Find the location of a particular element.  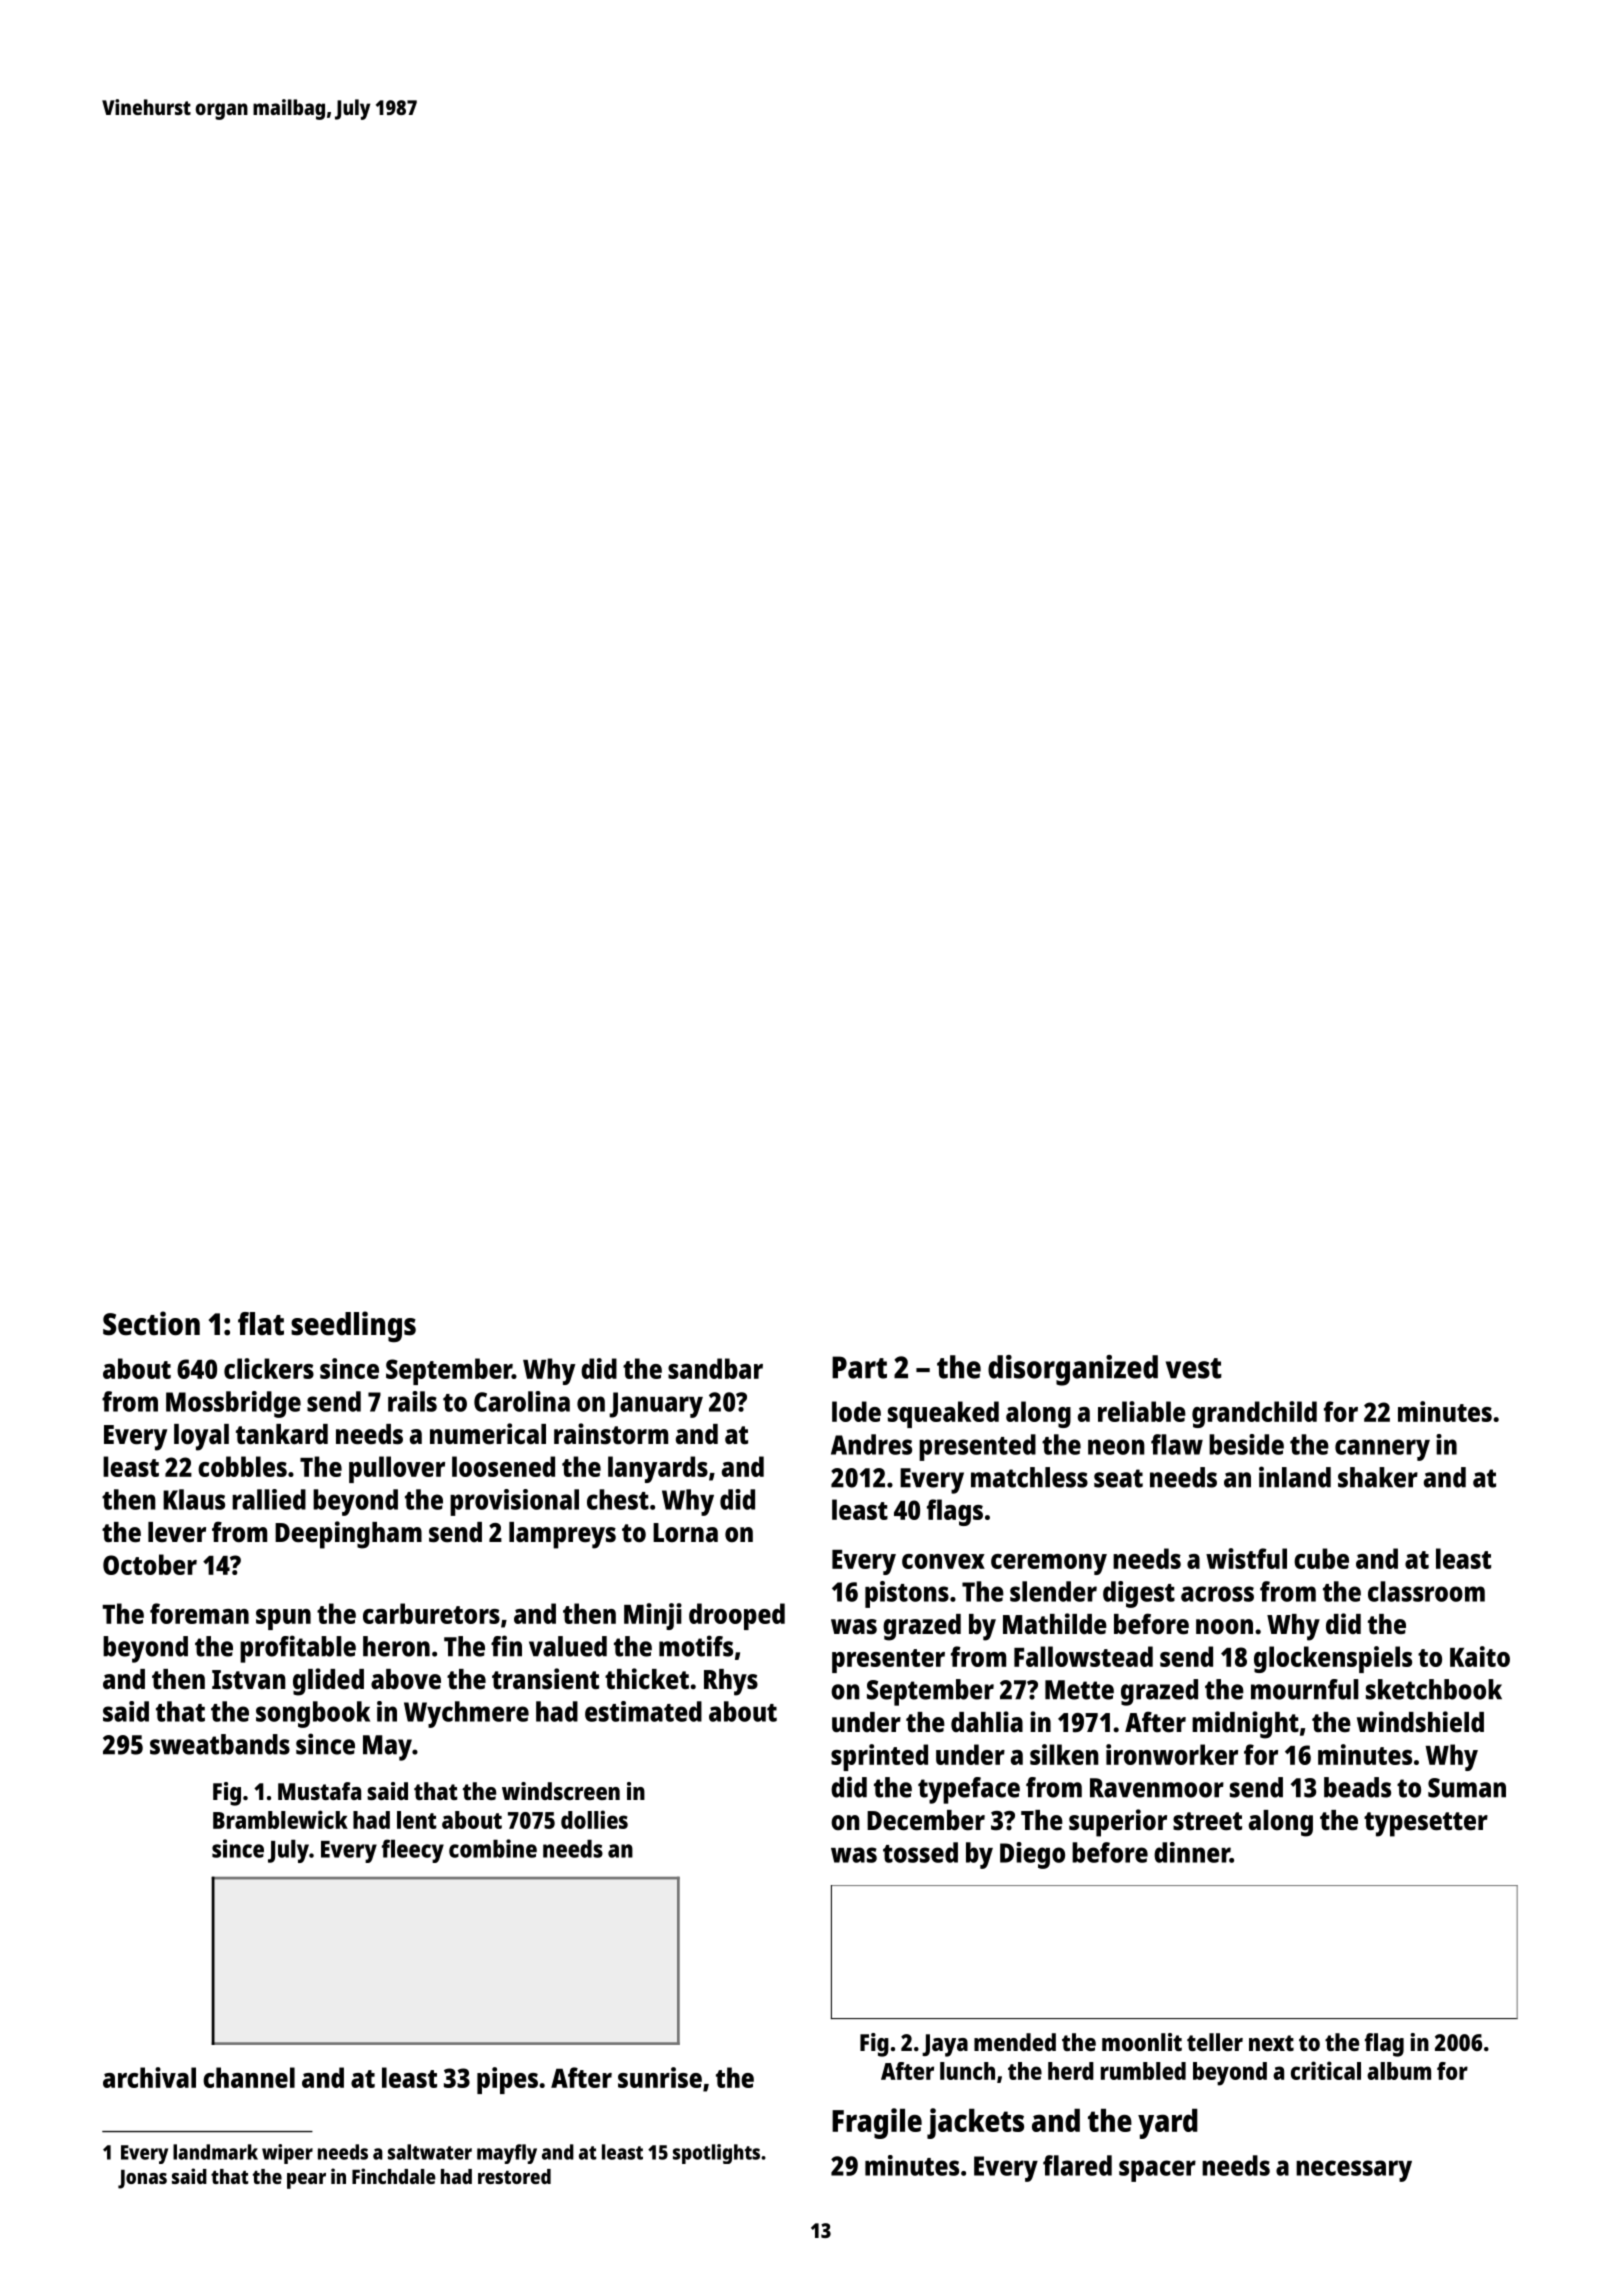

combine is located at coordinates (493, 1848).
